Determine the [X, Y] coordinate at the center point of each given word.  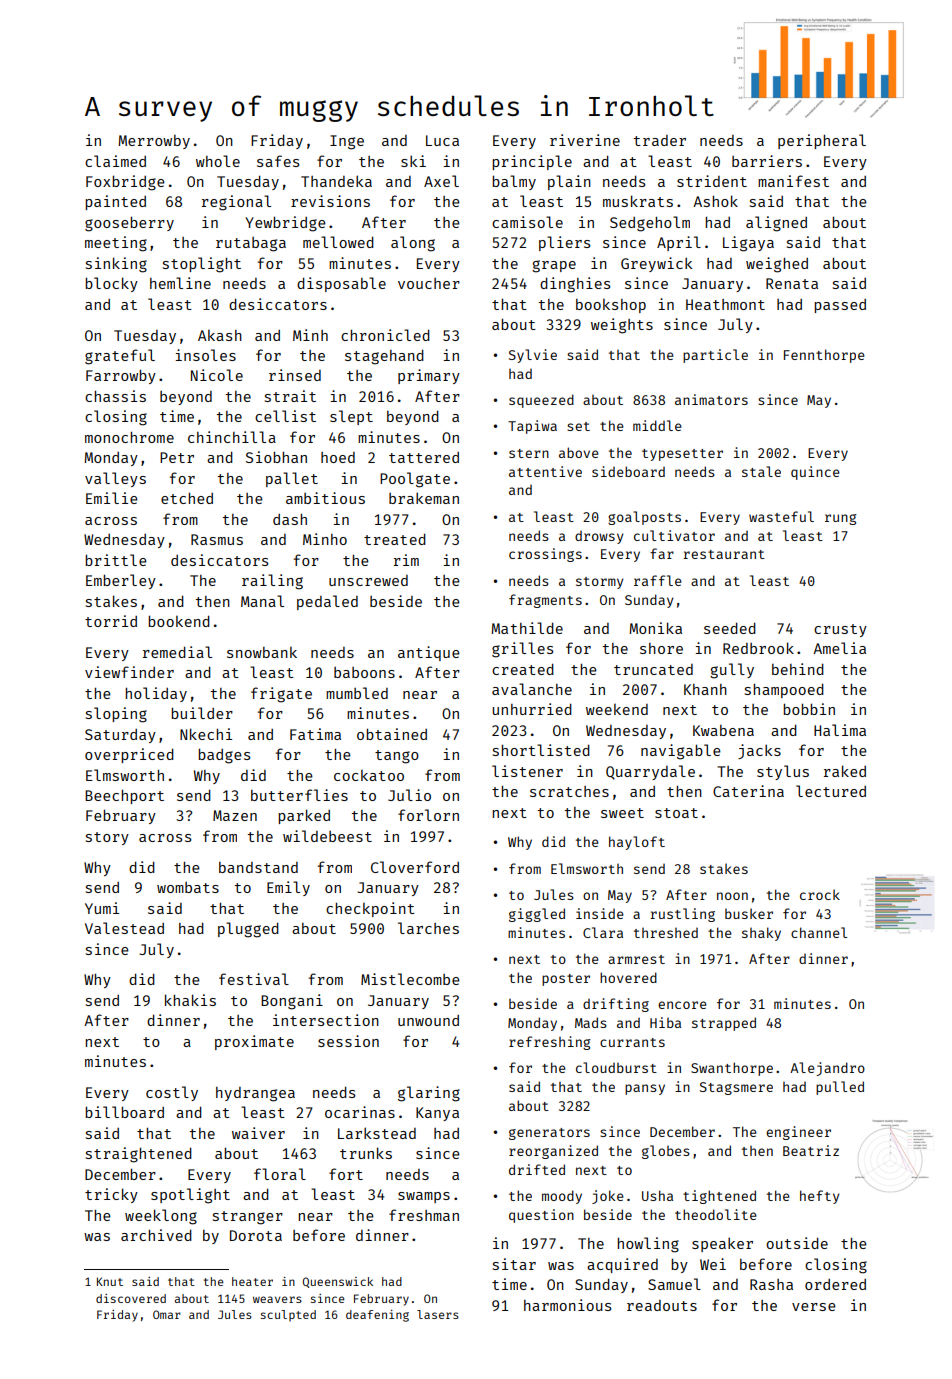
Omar [167, 1314]
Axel [441, 181]
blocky [111, 284]
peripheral [822, 141]
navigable [681, 752]
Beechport [124, 797]
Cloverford [415, 867]
